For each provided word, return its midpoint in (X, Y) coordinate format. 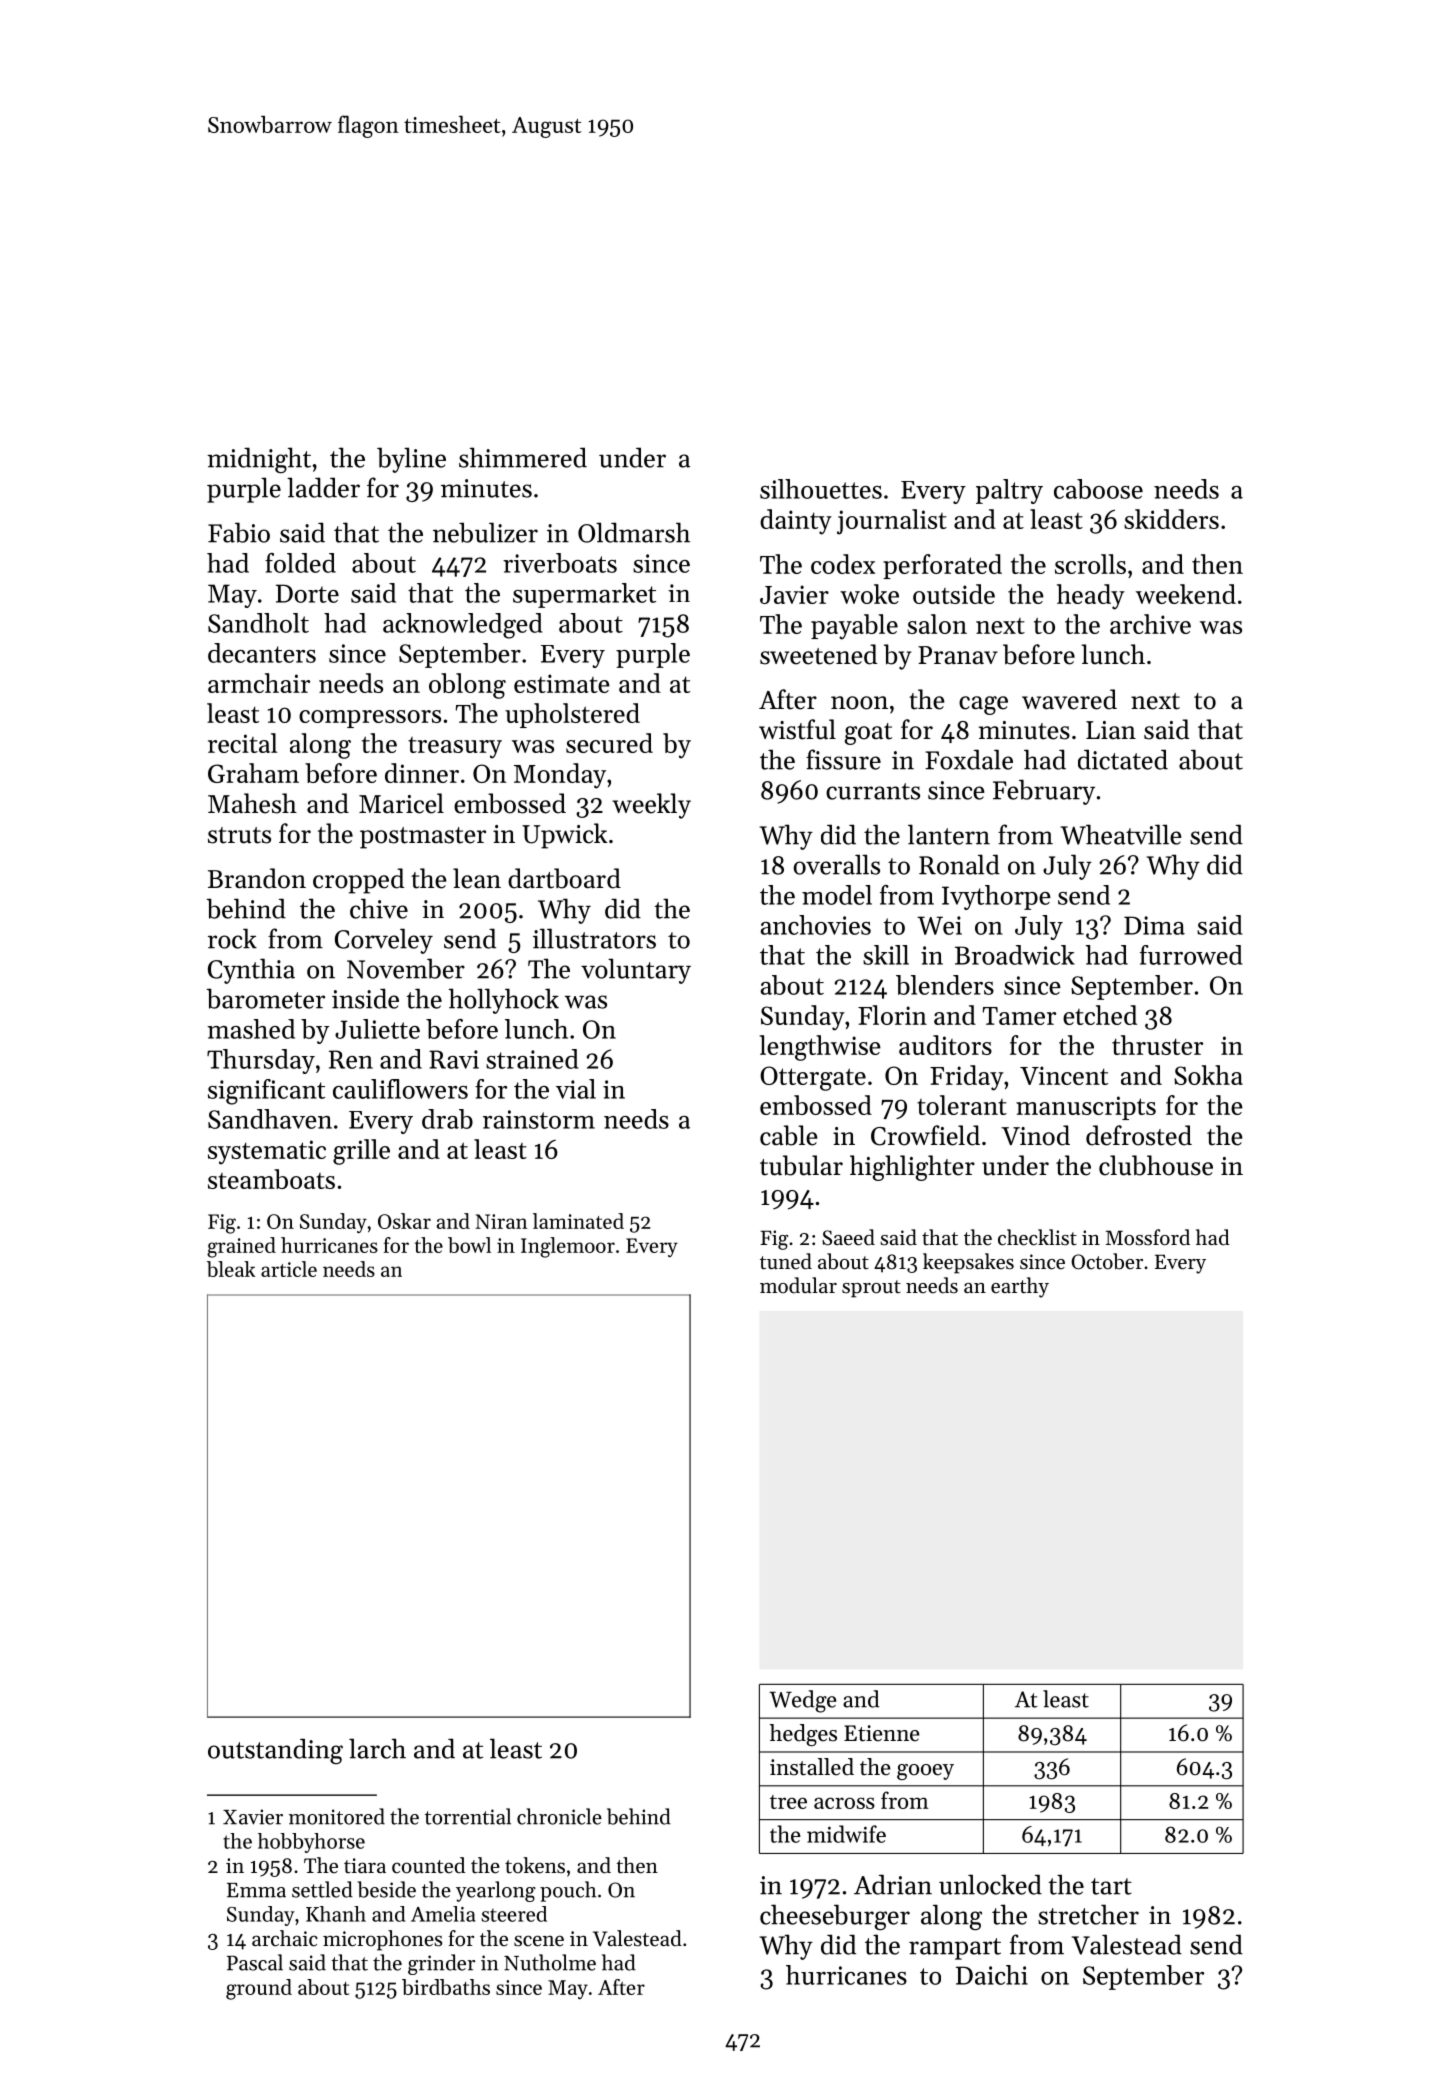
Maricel (401, 803)
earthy (1020, 1287)
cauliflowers (400, 1089)
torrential (468, 1816)
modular (798, 1285)
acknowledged (462, 626)
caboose (1098, 489)
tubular (801, 1165)
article (289, 1269)
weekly (651, 806)
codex (843, 564)
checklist (1037, 1237)
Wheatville (1121, 834)
